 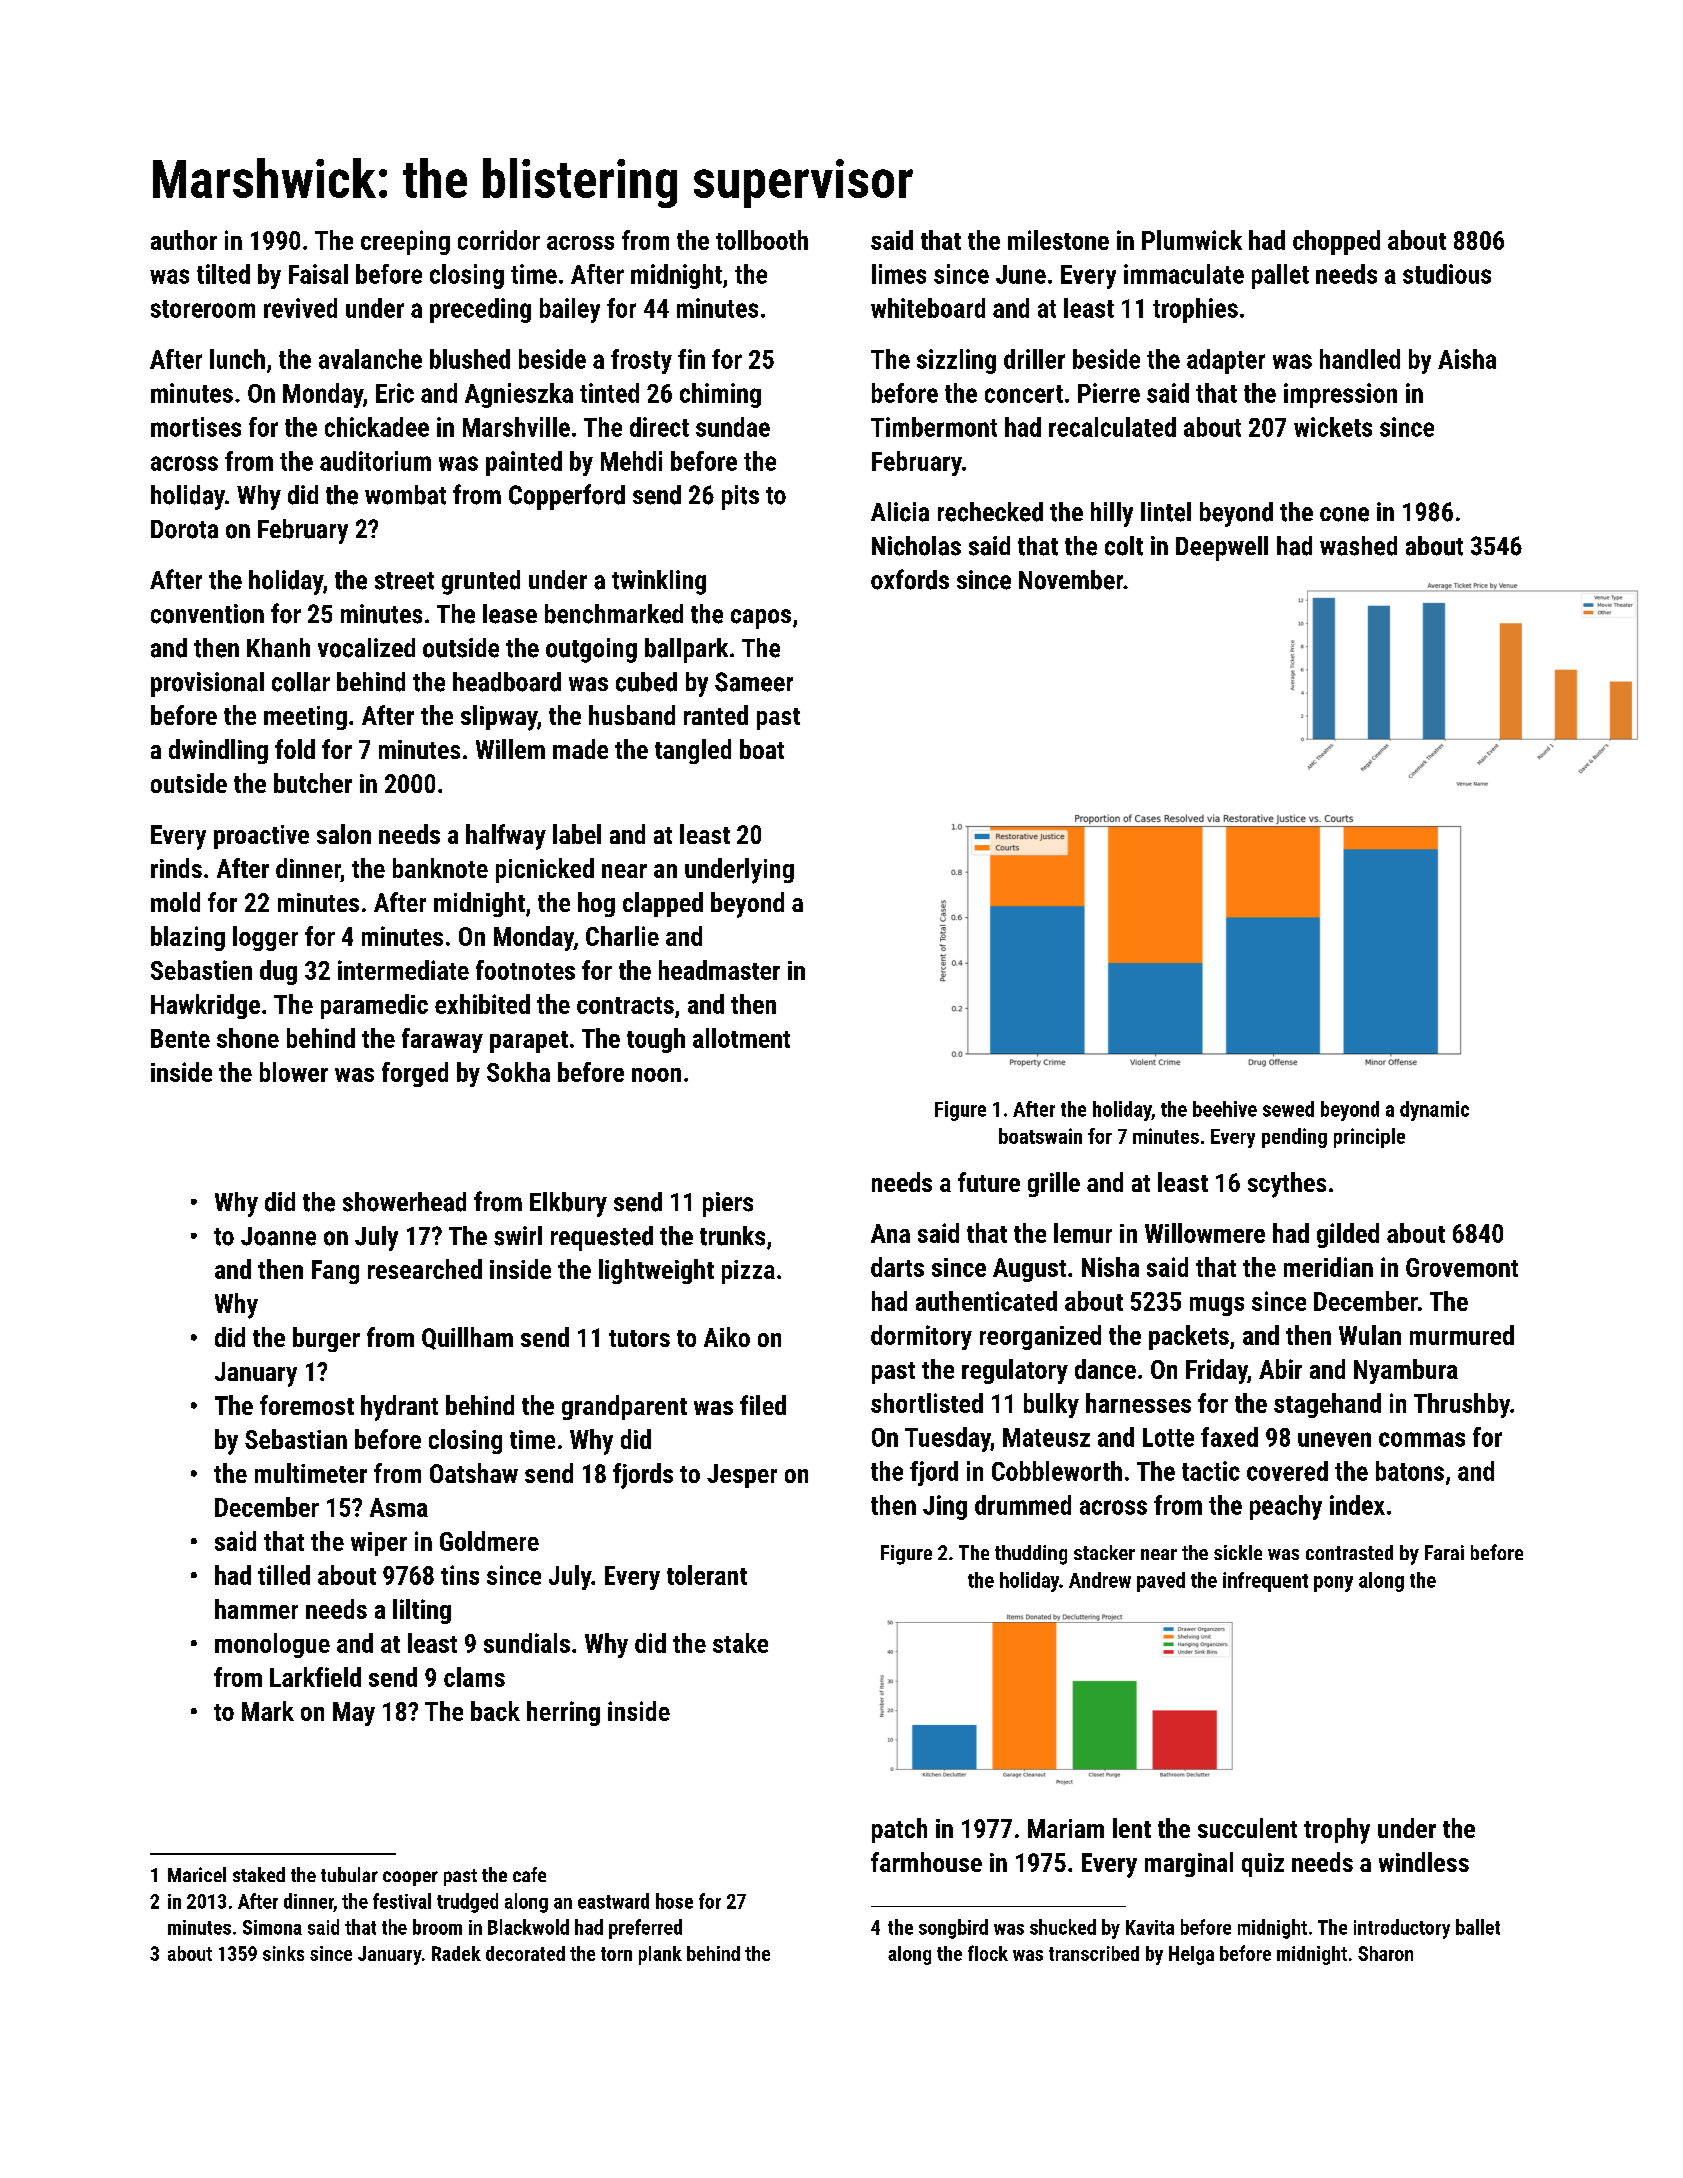 What do you see at coordinates (278, 1236) in the screenshot?
I see `Joanne` at bounding box center [278, 1236].
